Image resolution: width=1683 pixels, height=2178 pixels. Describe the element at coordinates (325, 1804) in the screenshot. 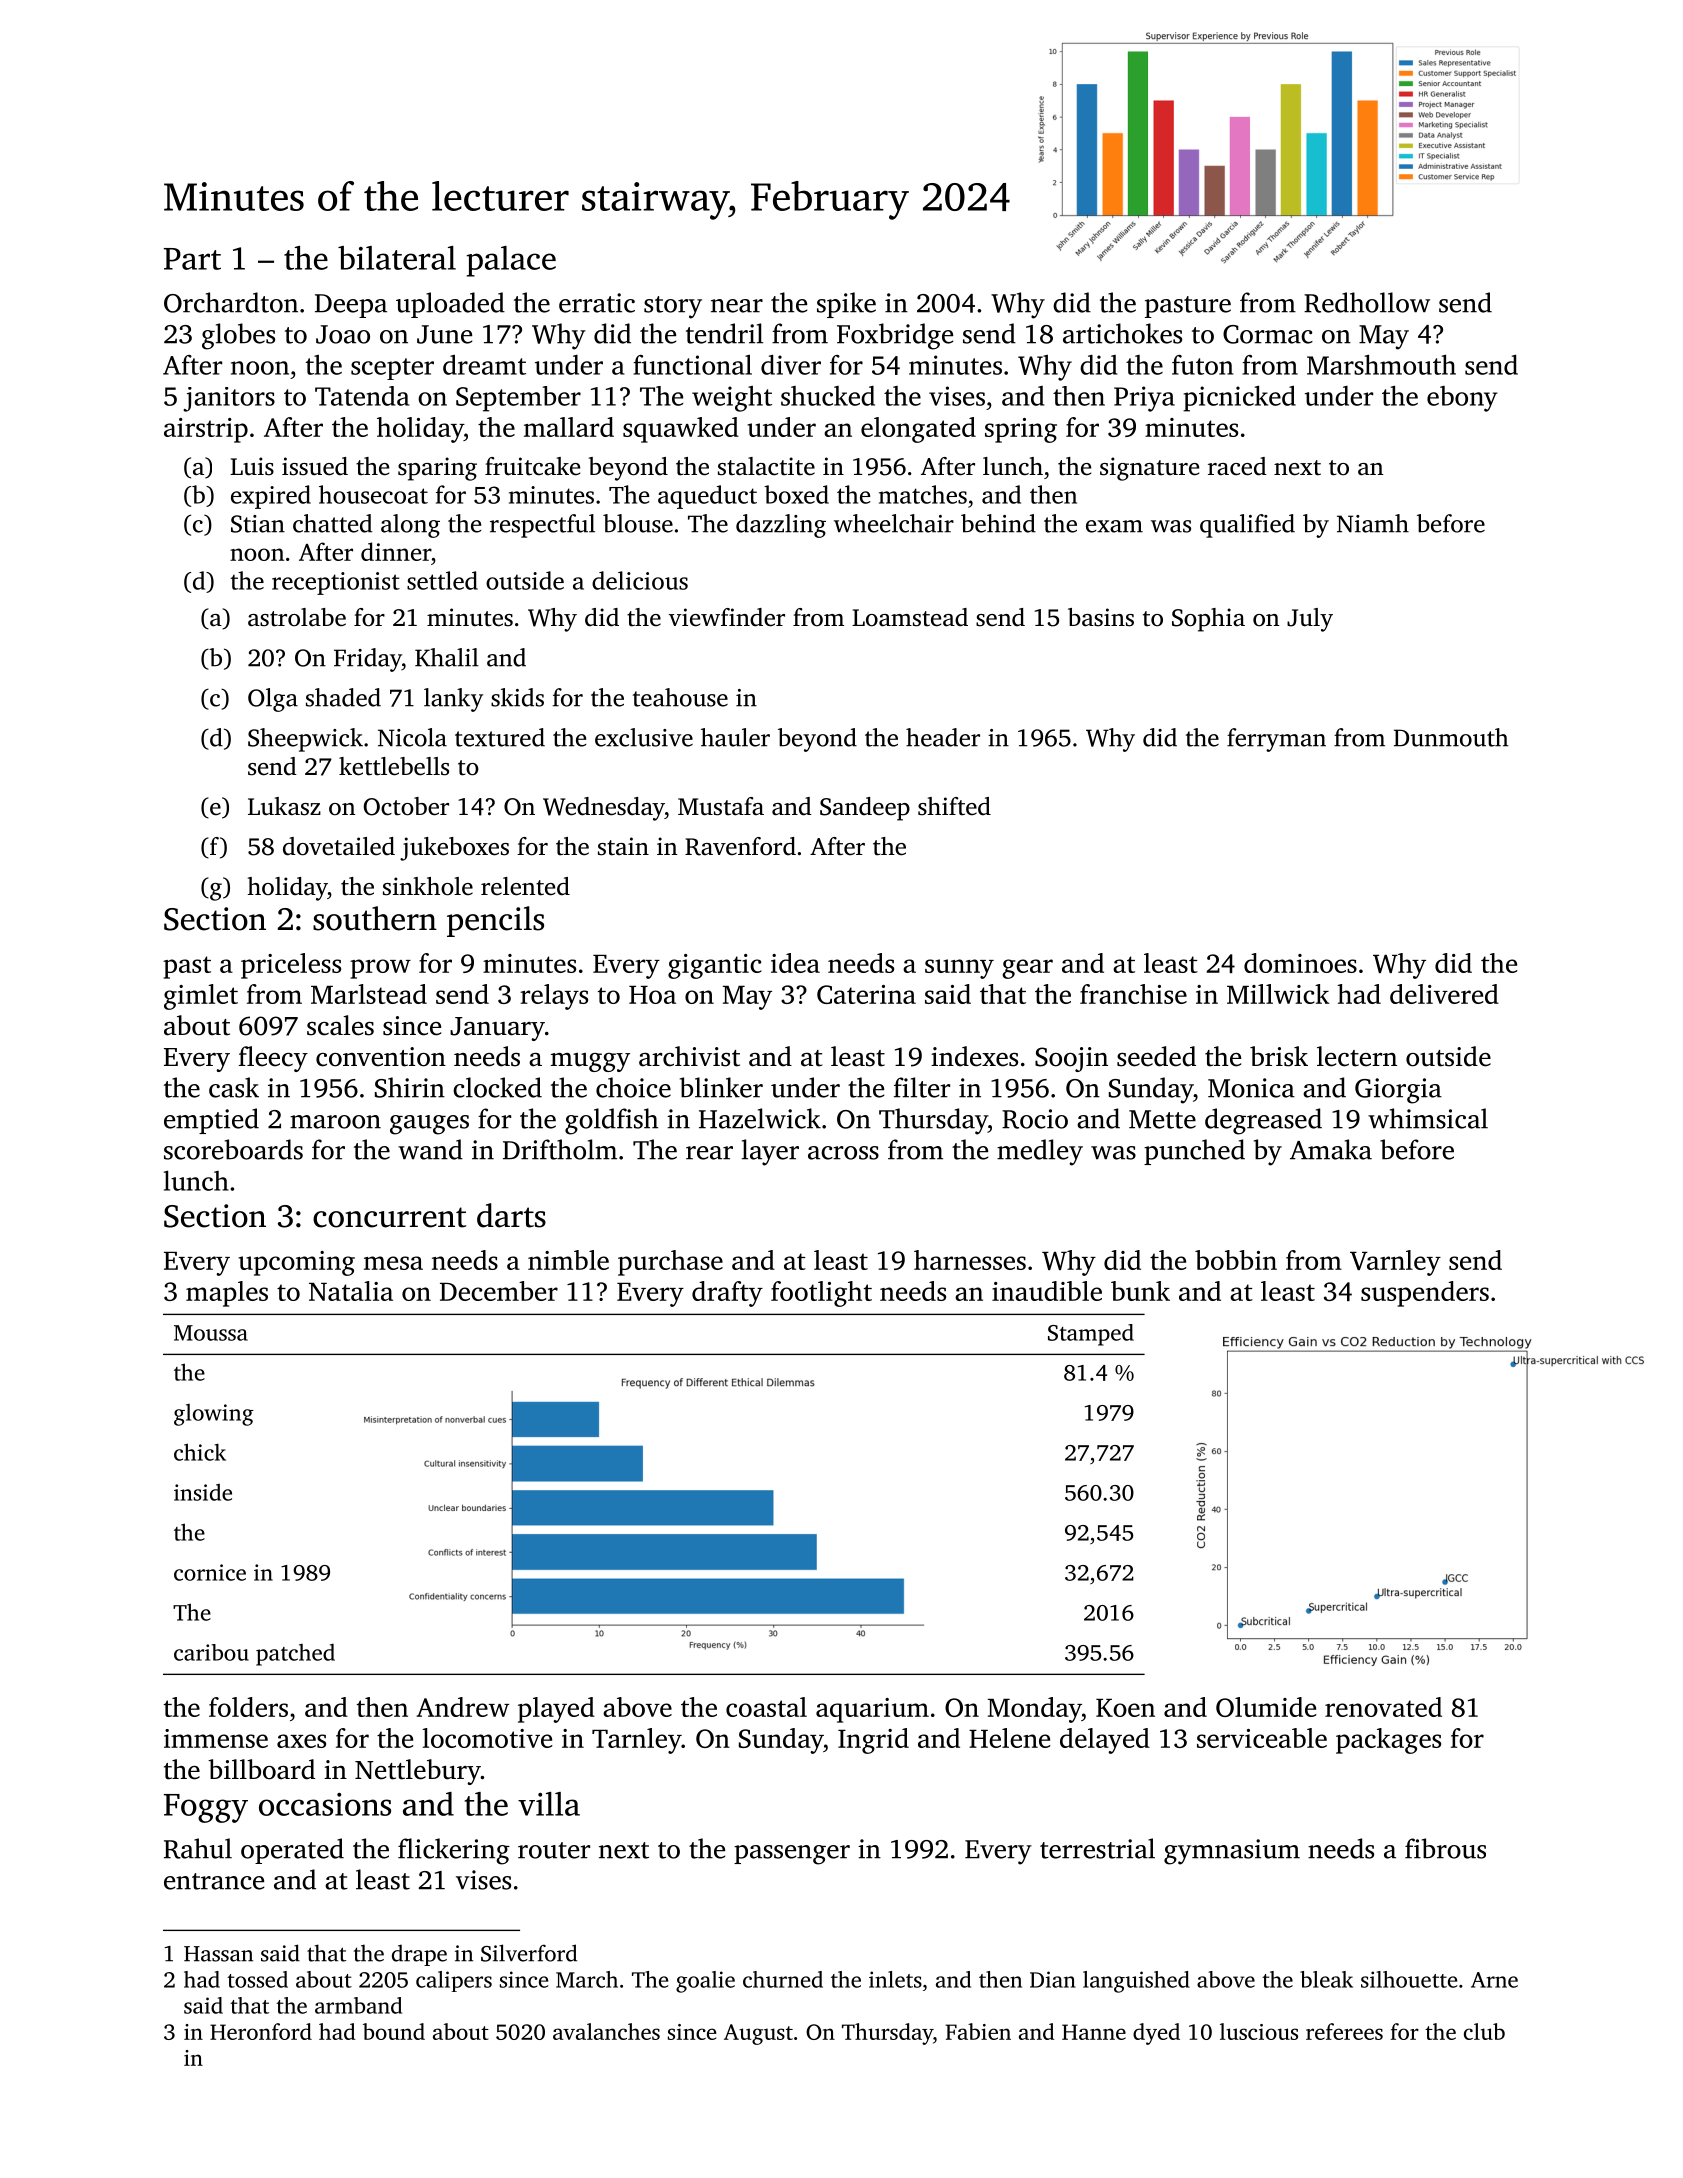

I see `occasions` at that location.
